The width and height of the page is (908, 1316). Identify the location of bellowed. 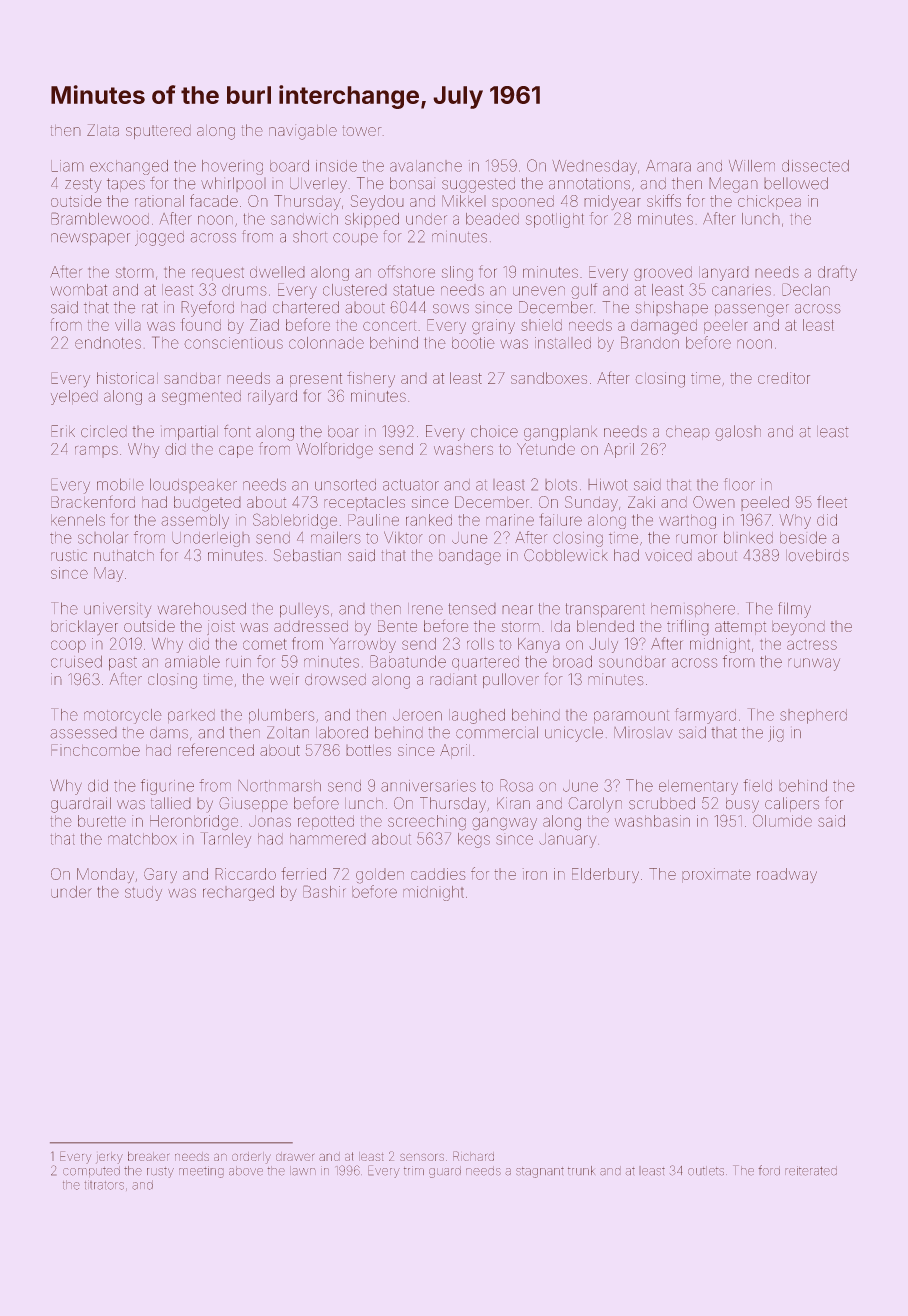
(796, 183).
